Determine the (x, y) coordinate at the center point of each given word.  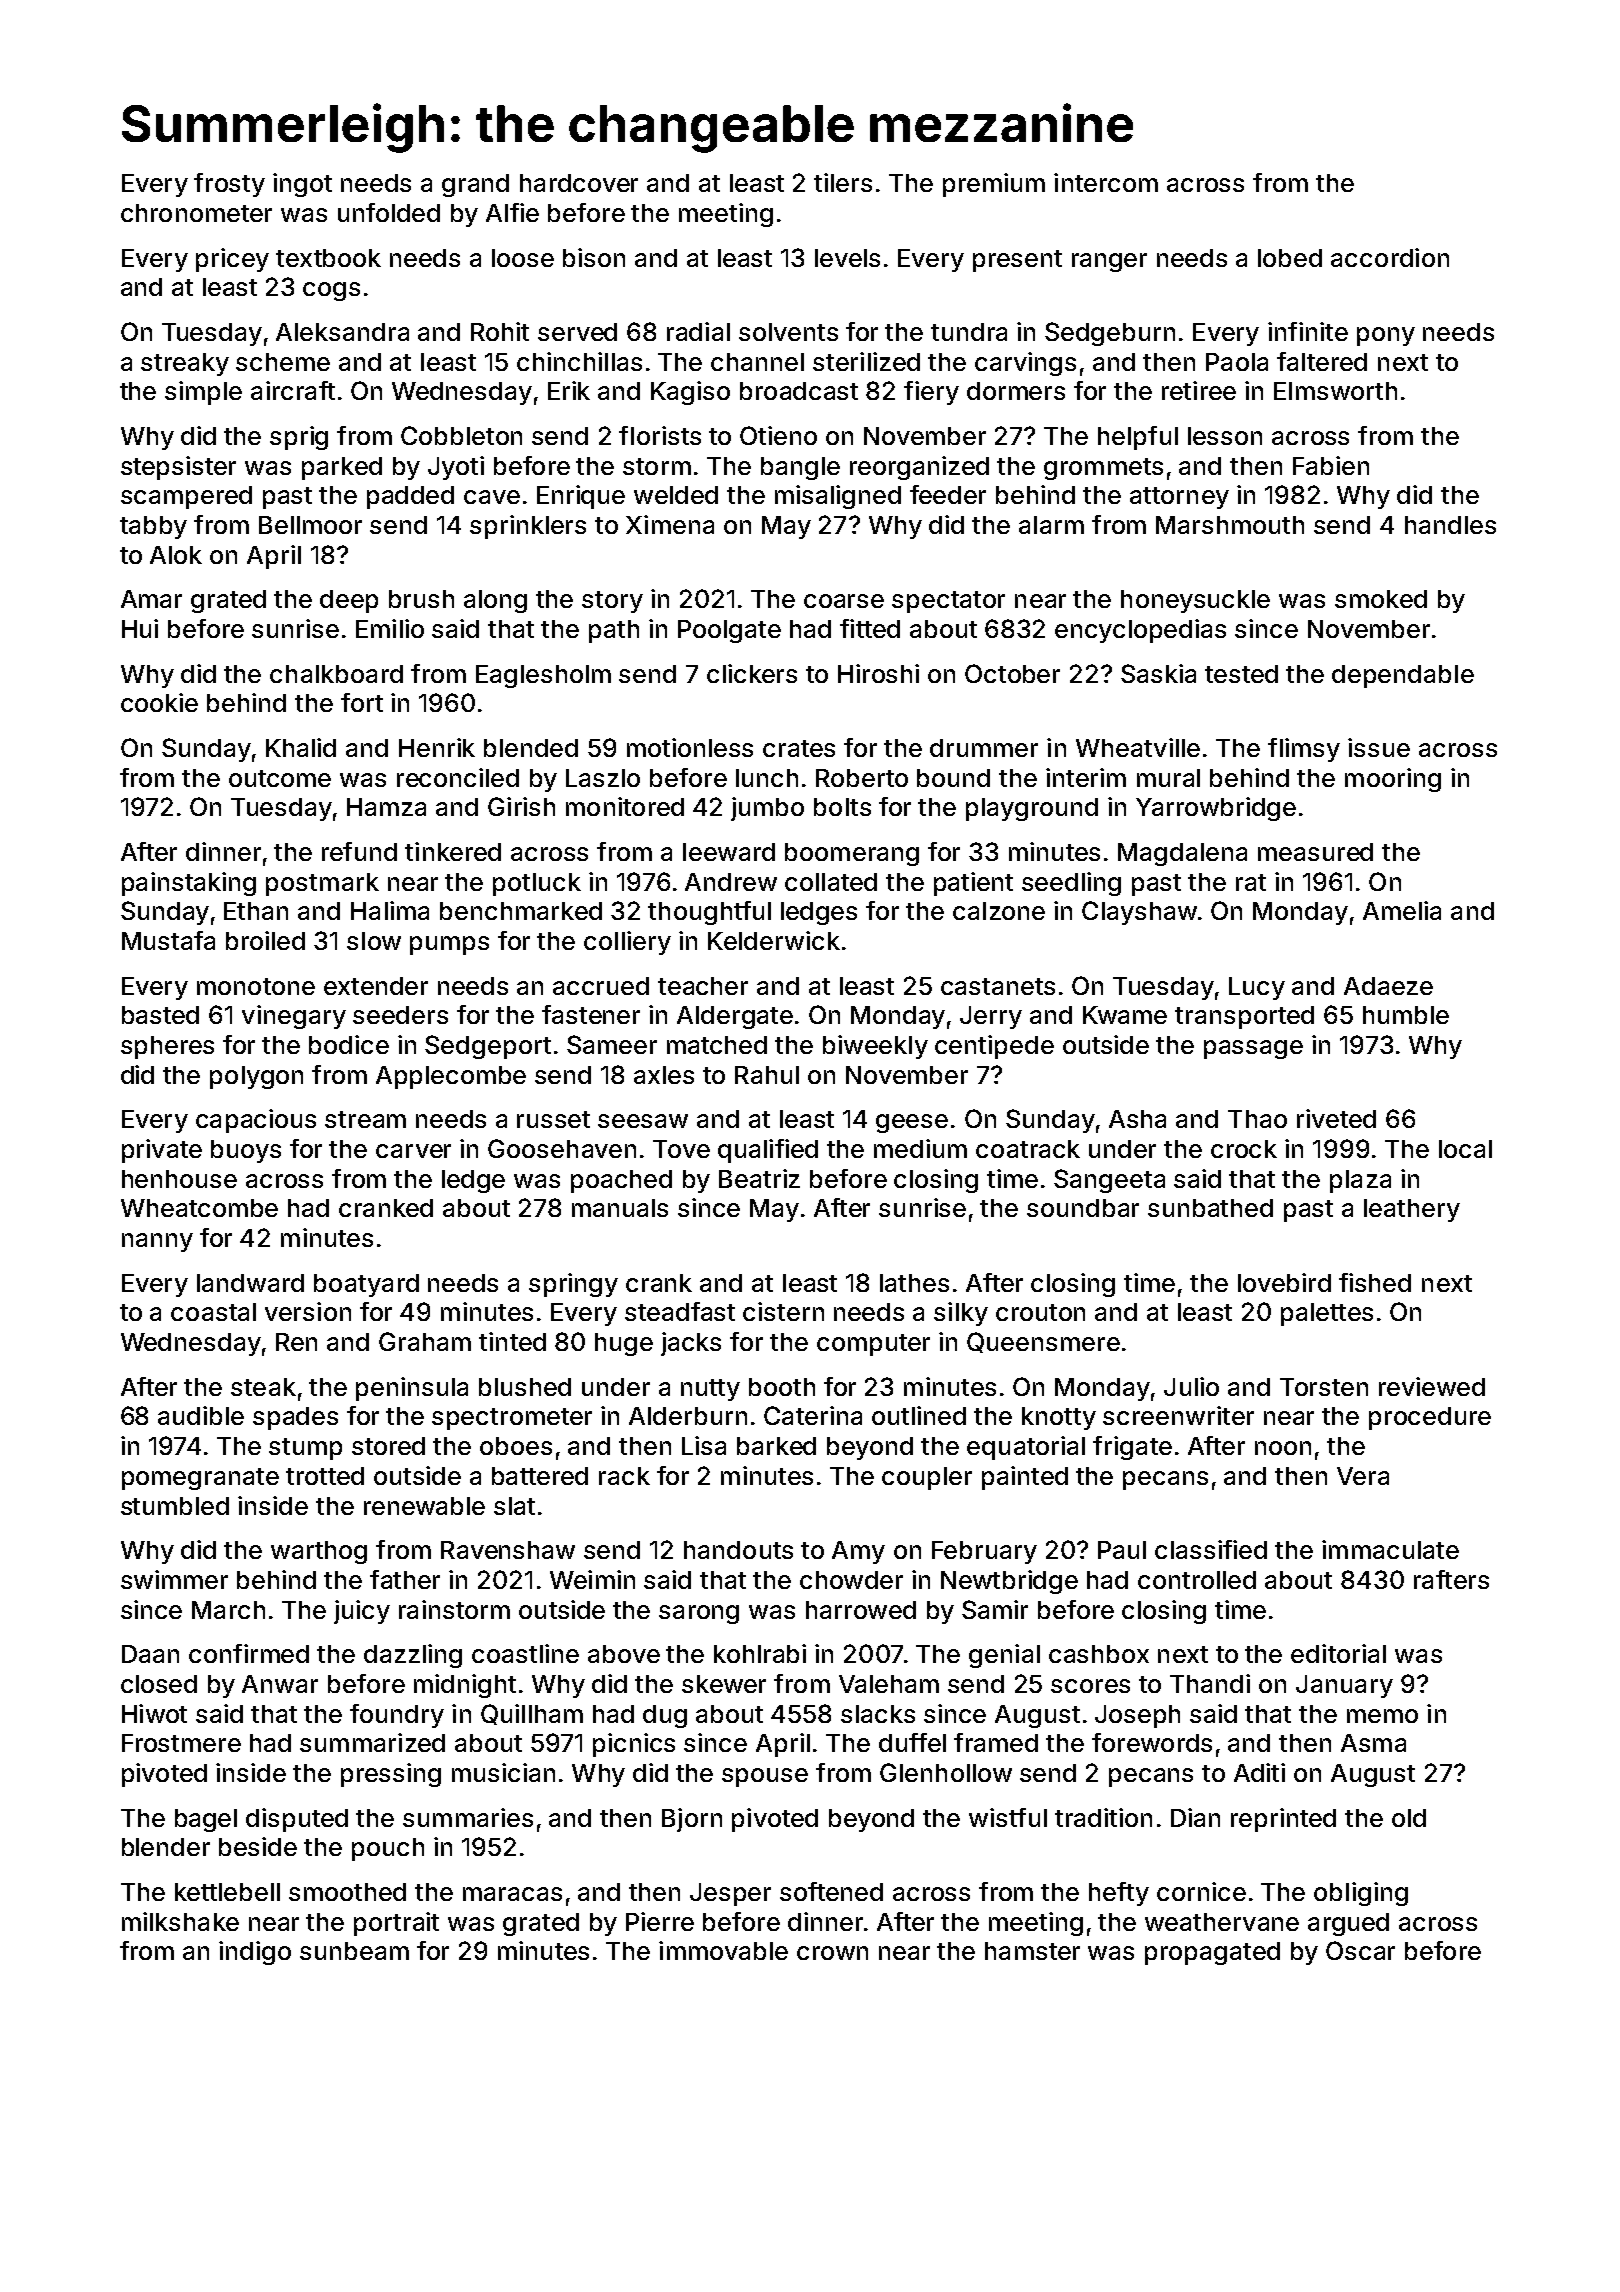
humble (1406, 1015)
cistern (783, 1311)
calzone (999, 911)
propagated (1212, 1953)
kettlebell (227, 1892)
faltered (1322, 361)
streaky (185, 364)
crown (832, 1953)
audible (201, 1415)
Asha (1137, 1119)
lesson (1225, 436)
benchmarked (521, 911)
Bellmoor (310, 525)
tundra (969, 332)
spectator (948, 602)
